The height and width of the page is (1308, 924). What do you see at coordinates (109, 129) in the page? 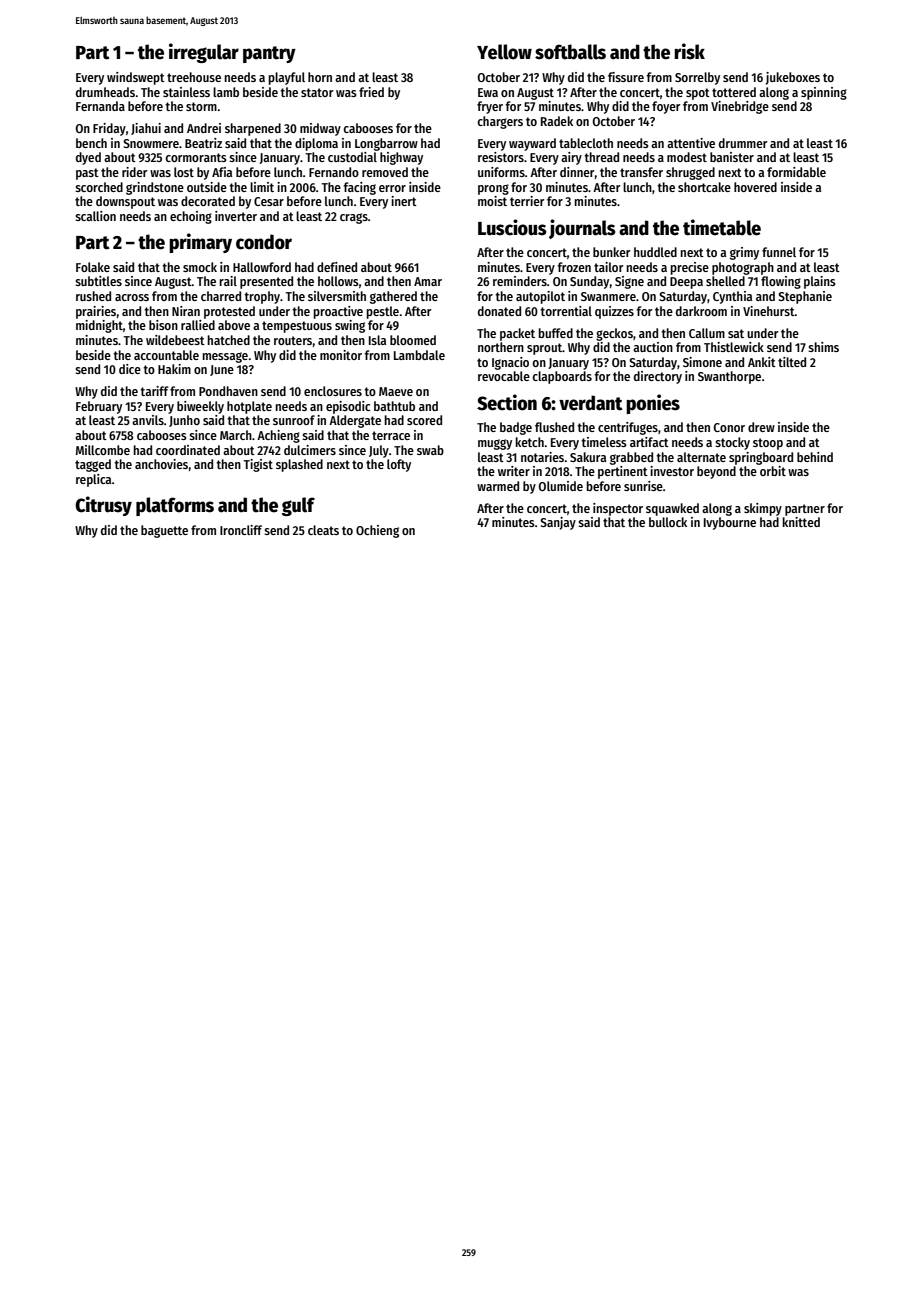
I see `Friday` at bounding box center [109, 129].
